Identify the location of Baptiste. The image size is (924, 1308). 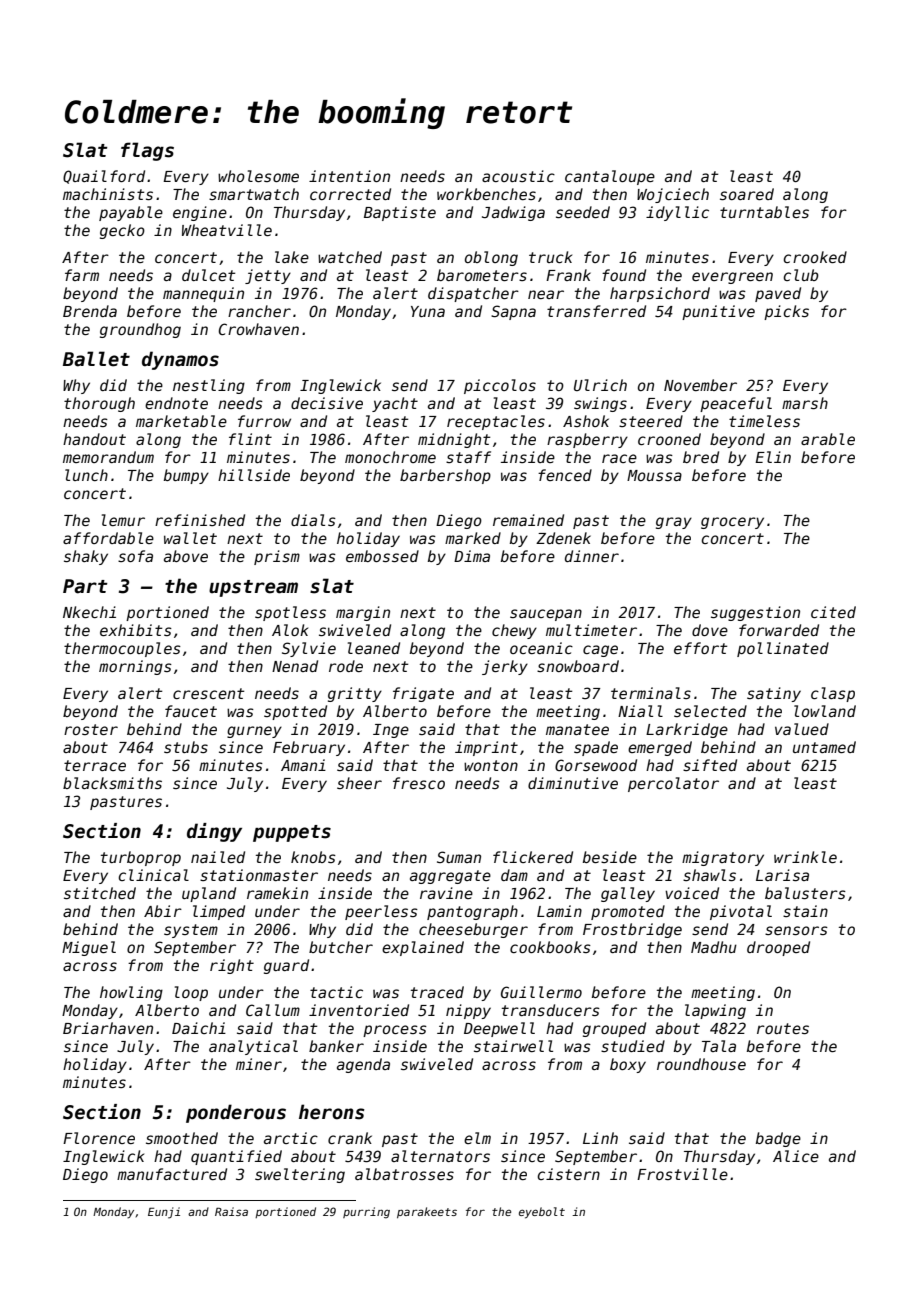
(400, 213).
